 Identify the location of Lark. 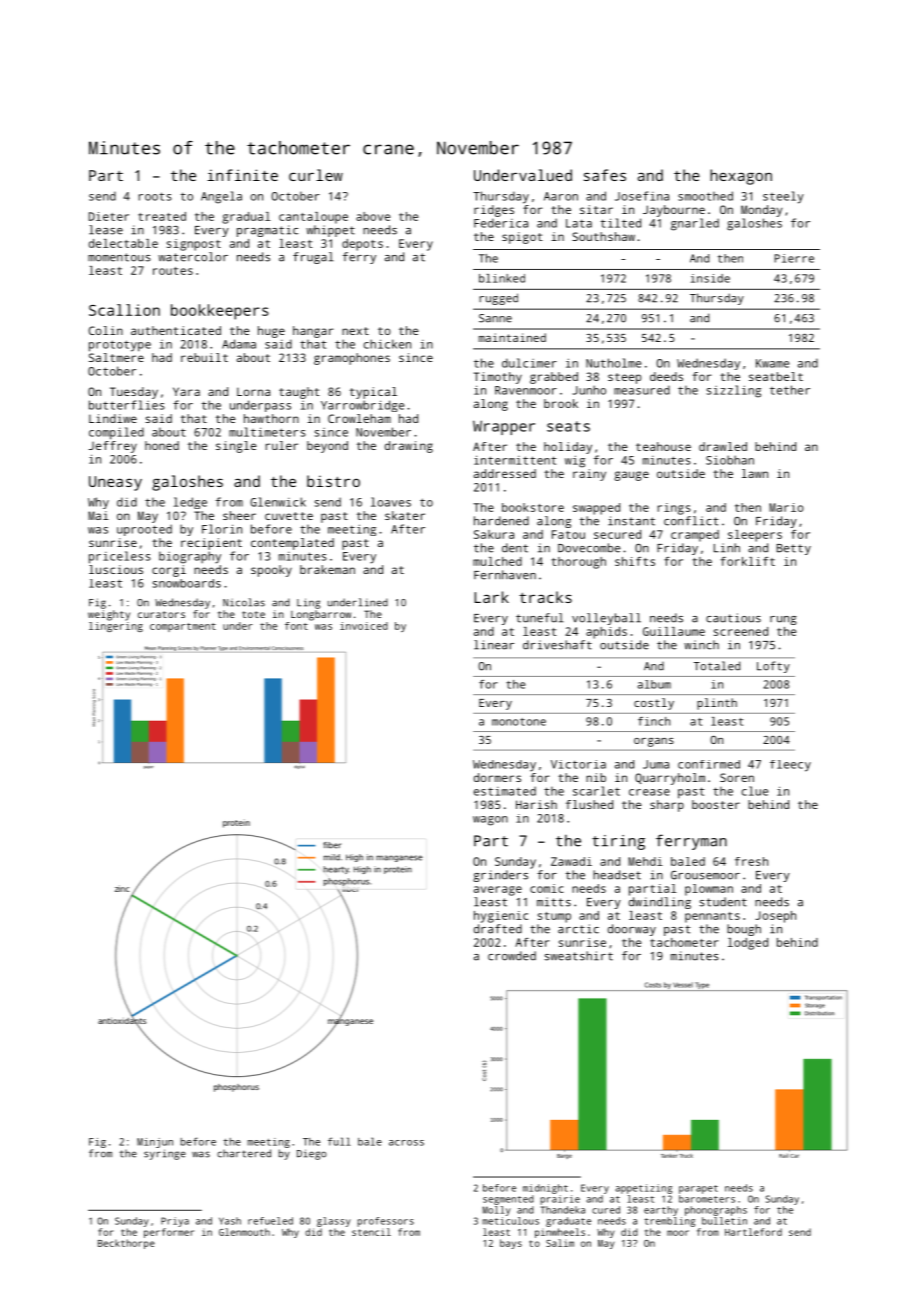
(491, 597).
